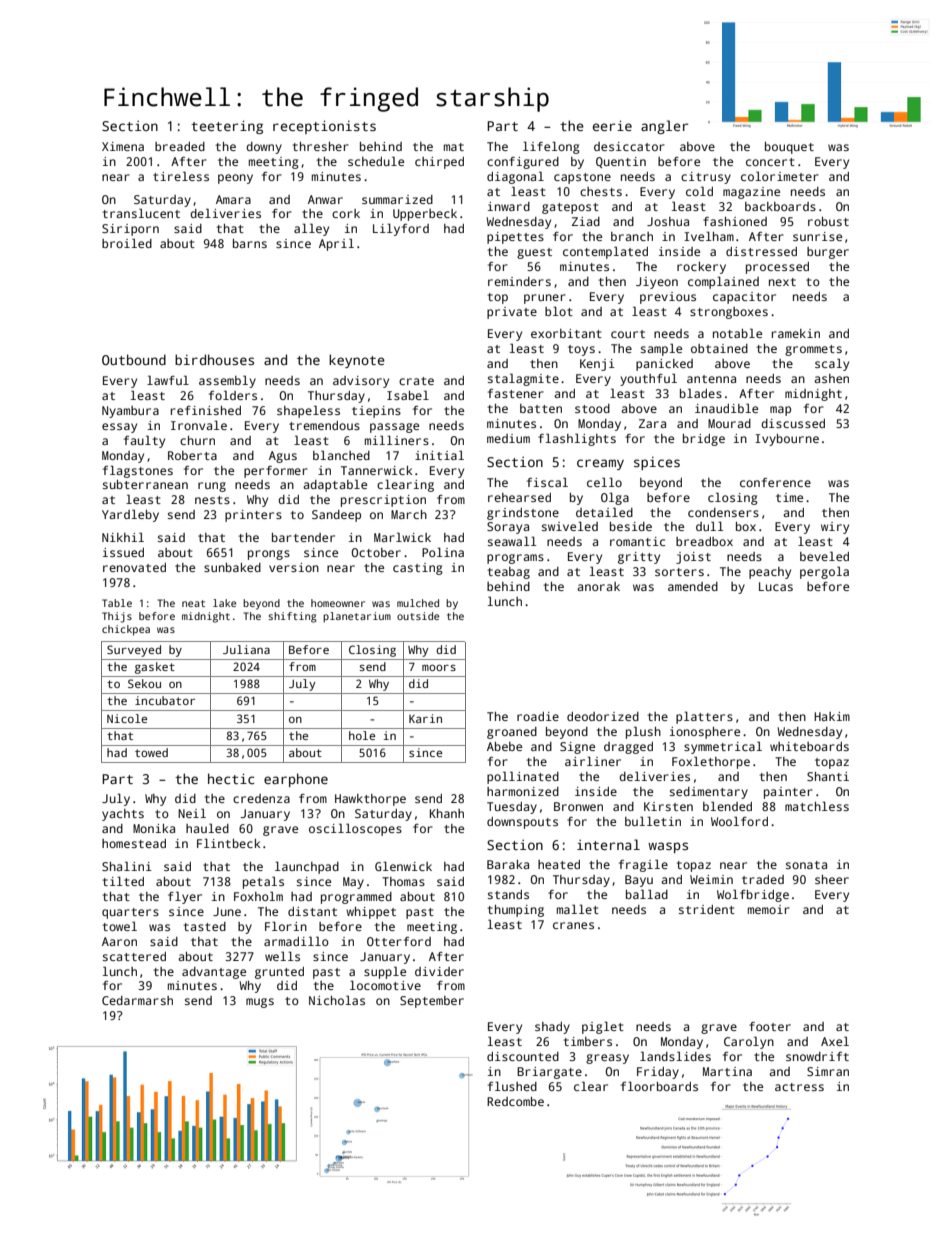 This screenshot has width=952, height=1233. What do you see at coordinates (227, 127) in the screenshot?
I see `teetering` at bounding box center [227, 127].
